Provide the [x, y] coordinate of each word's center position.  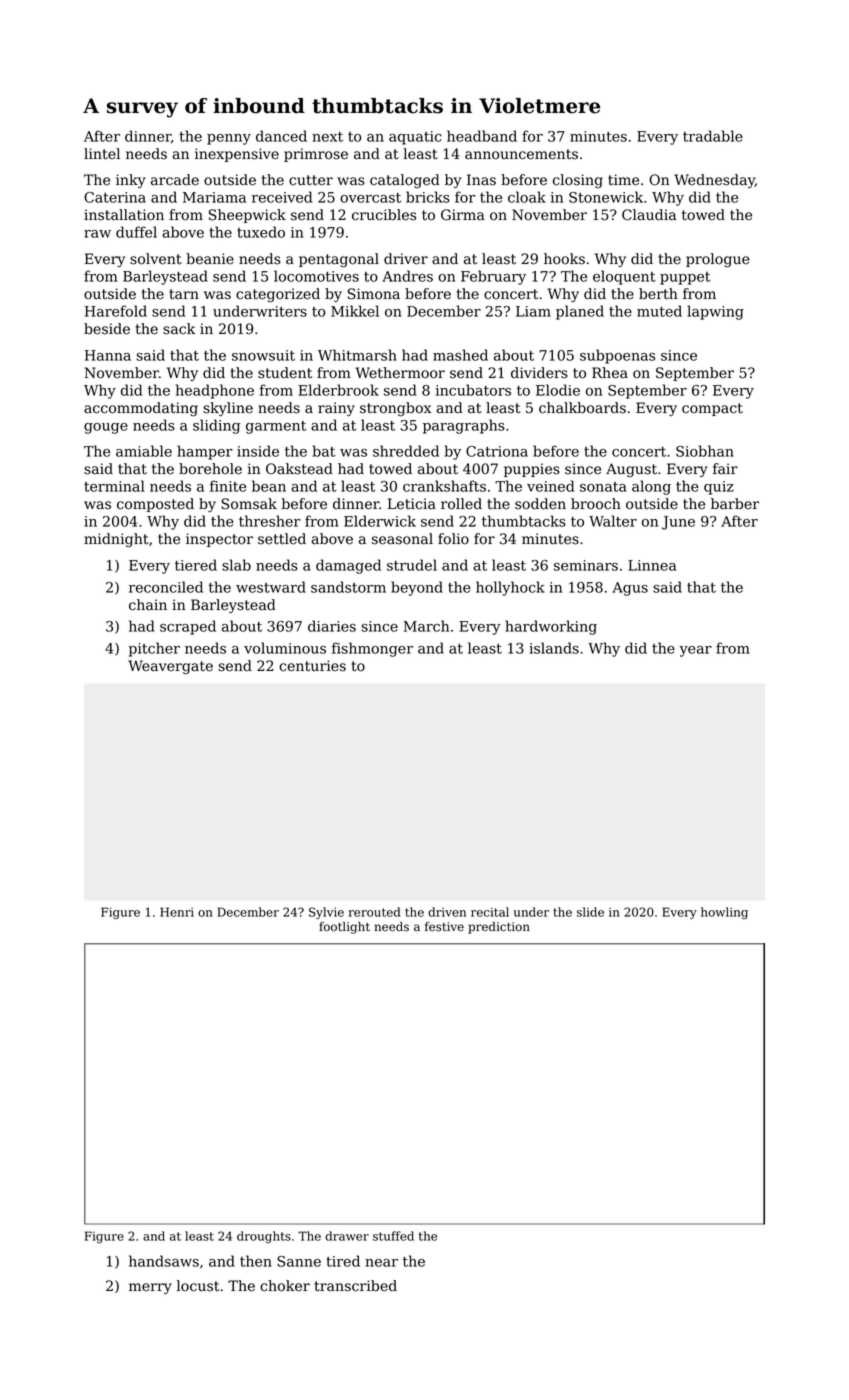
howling [724, 913]
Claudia [649, 215]
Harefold [116, 311]
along [651, 487]
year [695, 651]
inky [131, 181]
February [493, 277]
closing [578, 181]
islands [554, 648]
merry [150, 1288]
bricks [428, 197]
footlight [344, 928]
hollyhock [510, 588]
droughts [264, 1237]
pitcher [154, 649]
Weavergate [170, 667]
